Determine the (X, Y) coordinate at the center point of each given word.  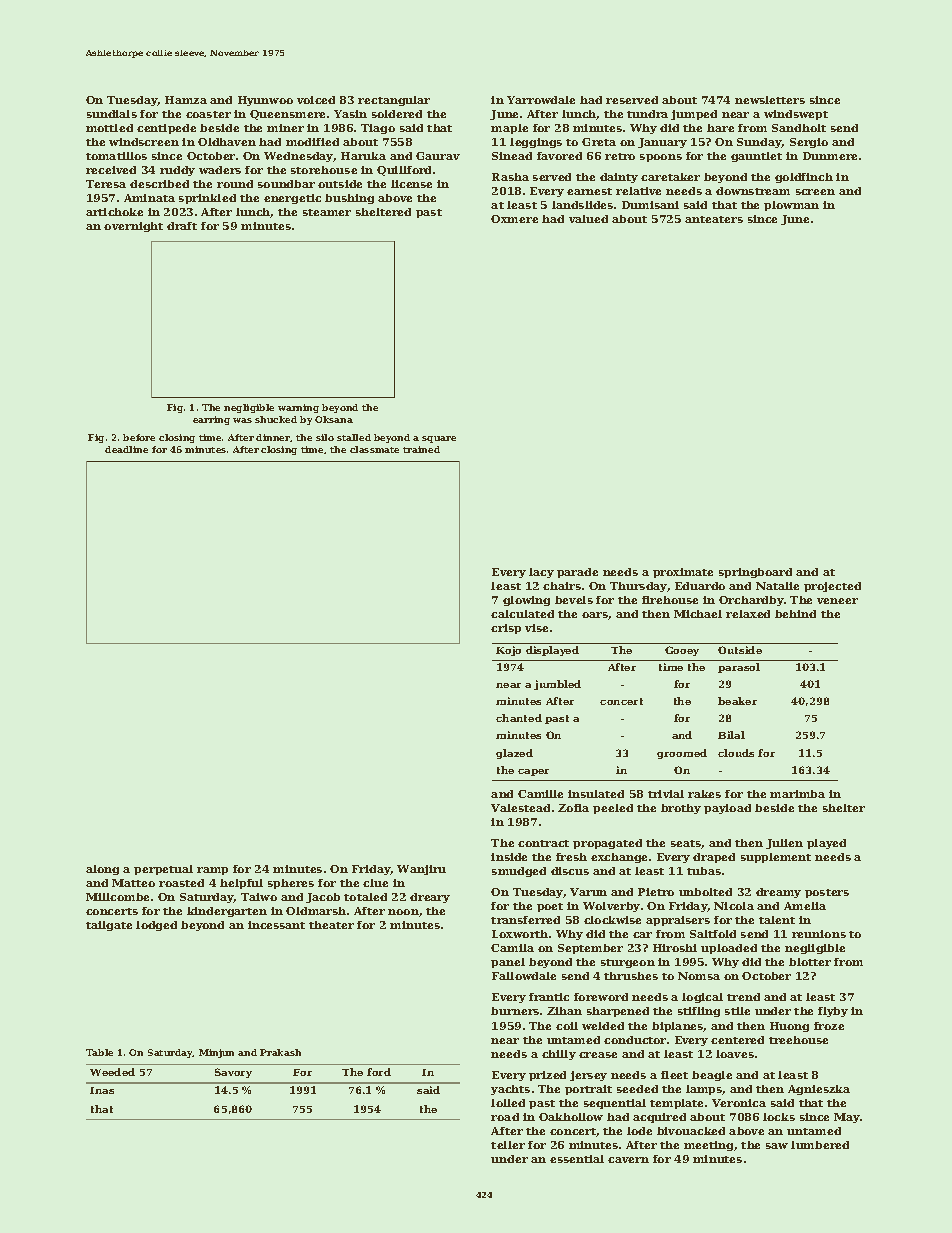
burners (515, 1011)
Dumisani (650, 205)
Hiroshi (675, 948)
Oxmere (514, 219)
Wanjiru (421, 870)
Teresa (106, 184)
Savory (233, 1073)
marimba (797, 794)
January (662, 143)
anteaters (714, 219)
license (411, 184)
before (139, 437)
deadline (126, 449)
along (102, 870)
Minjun (216, 1053)
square (439, 439)
